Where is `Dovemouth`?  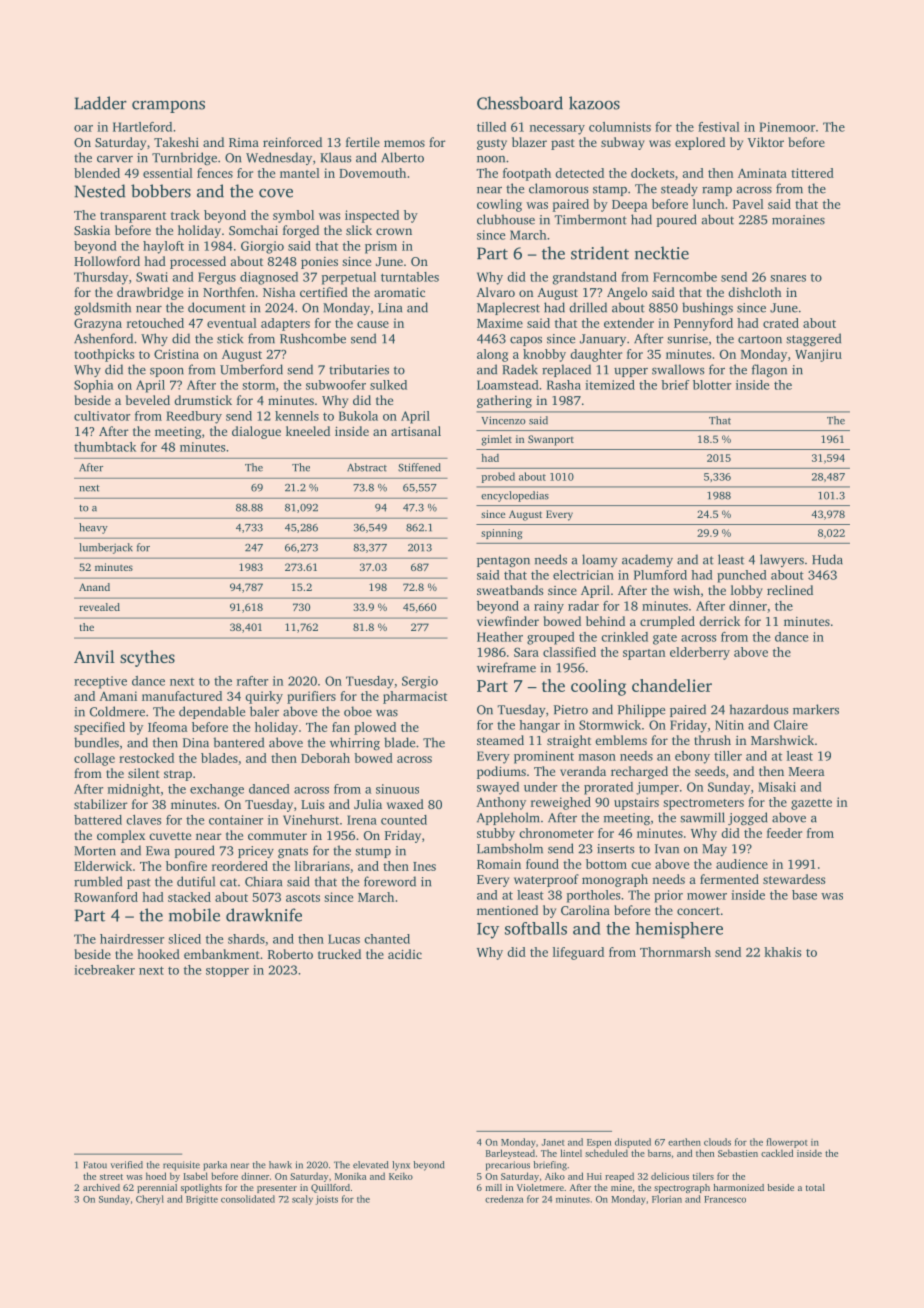
Dovemouth is located at coordinates (372, 173).
